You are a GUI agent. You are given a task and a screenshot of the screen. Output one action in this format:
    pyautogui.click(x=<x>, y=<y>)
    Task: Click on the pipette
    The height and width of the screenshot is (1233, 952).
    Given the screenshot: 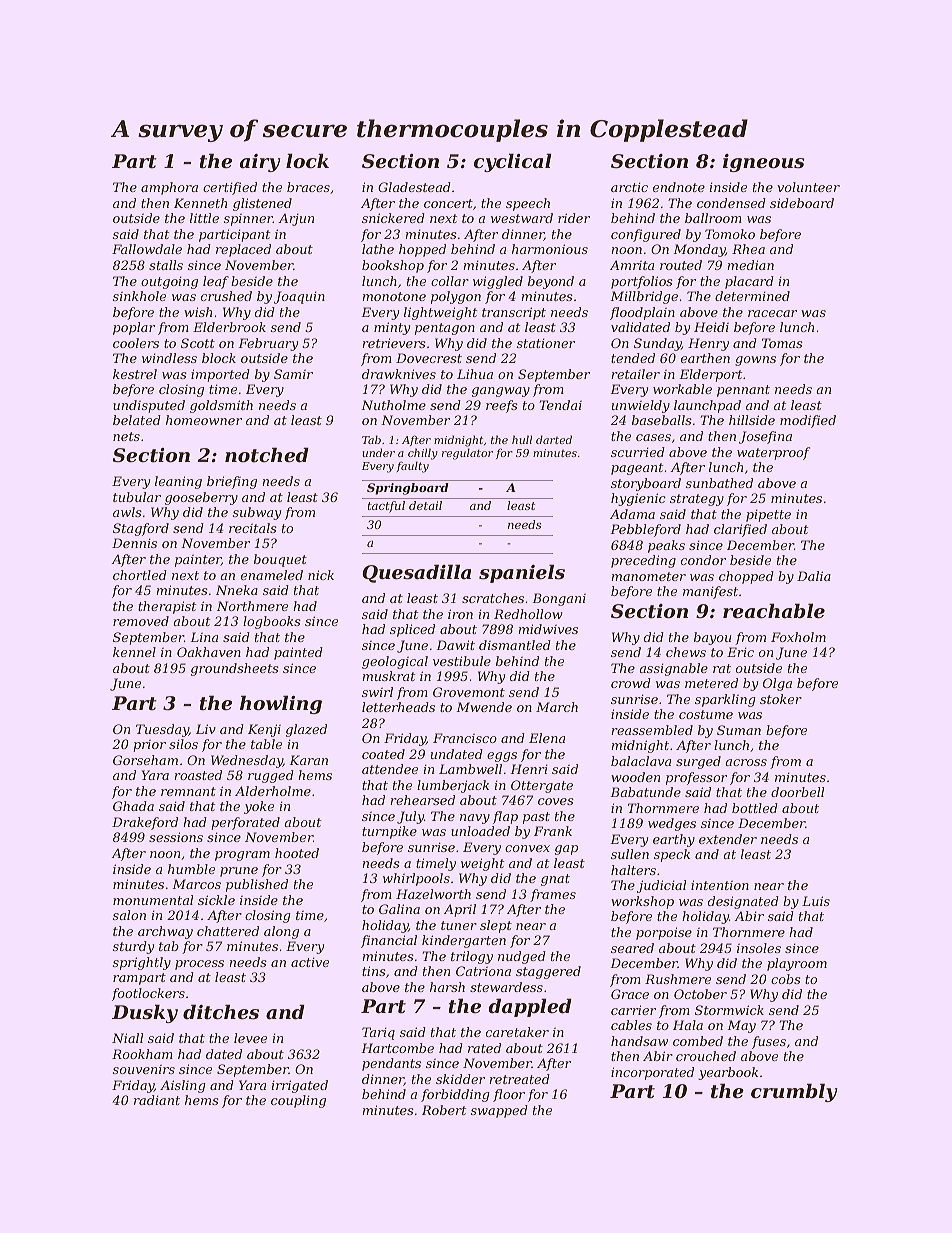 What is the action you would take?
    pyautogui.click(x=768, y=515)
